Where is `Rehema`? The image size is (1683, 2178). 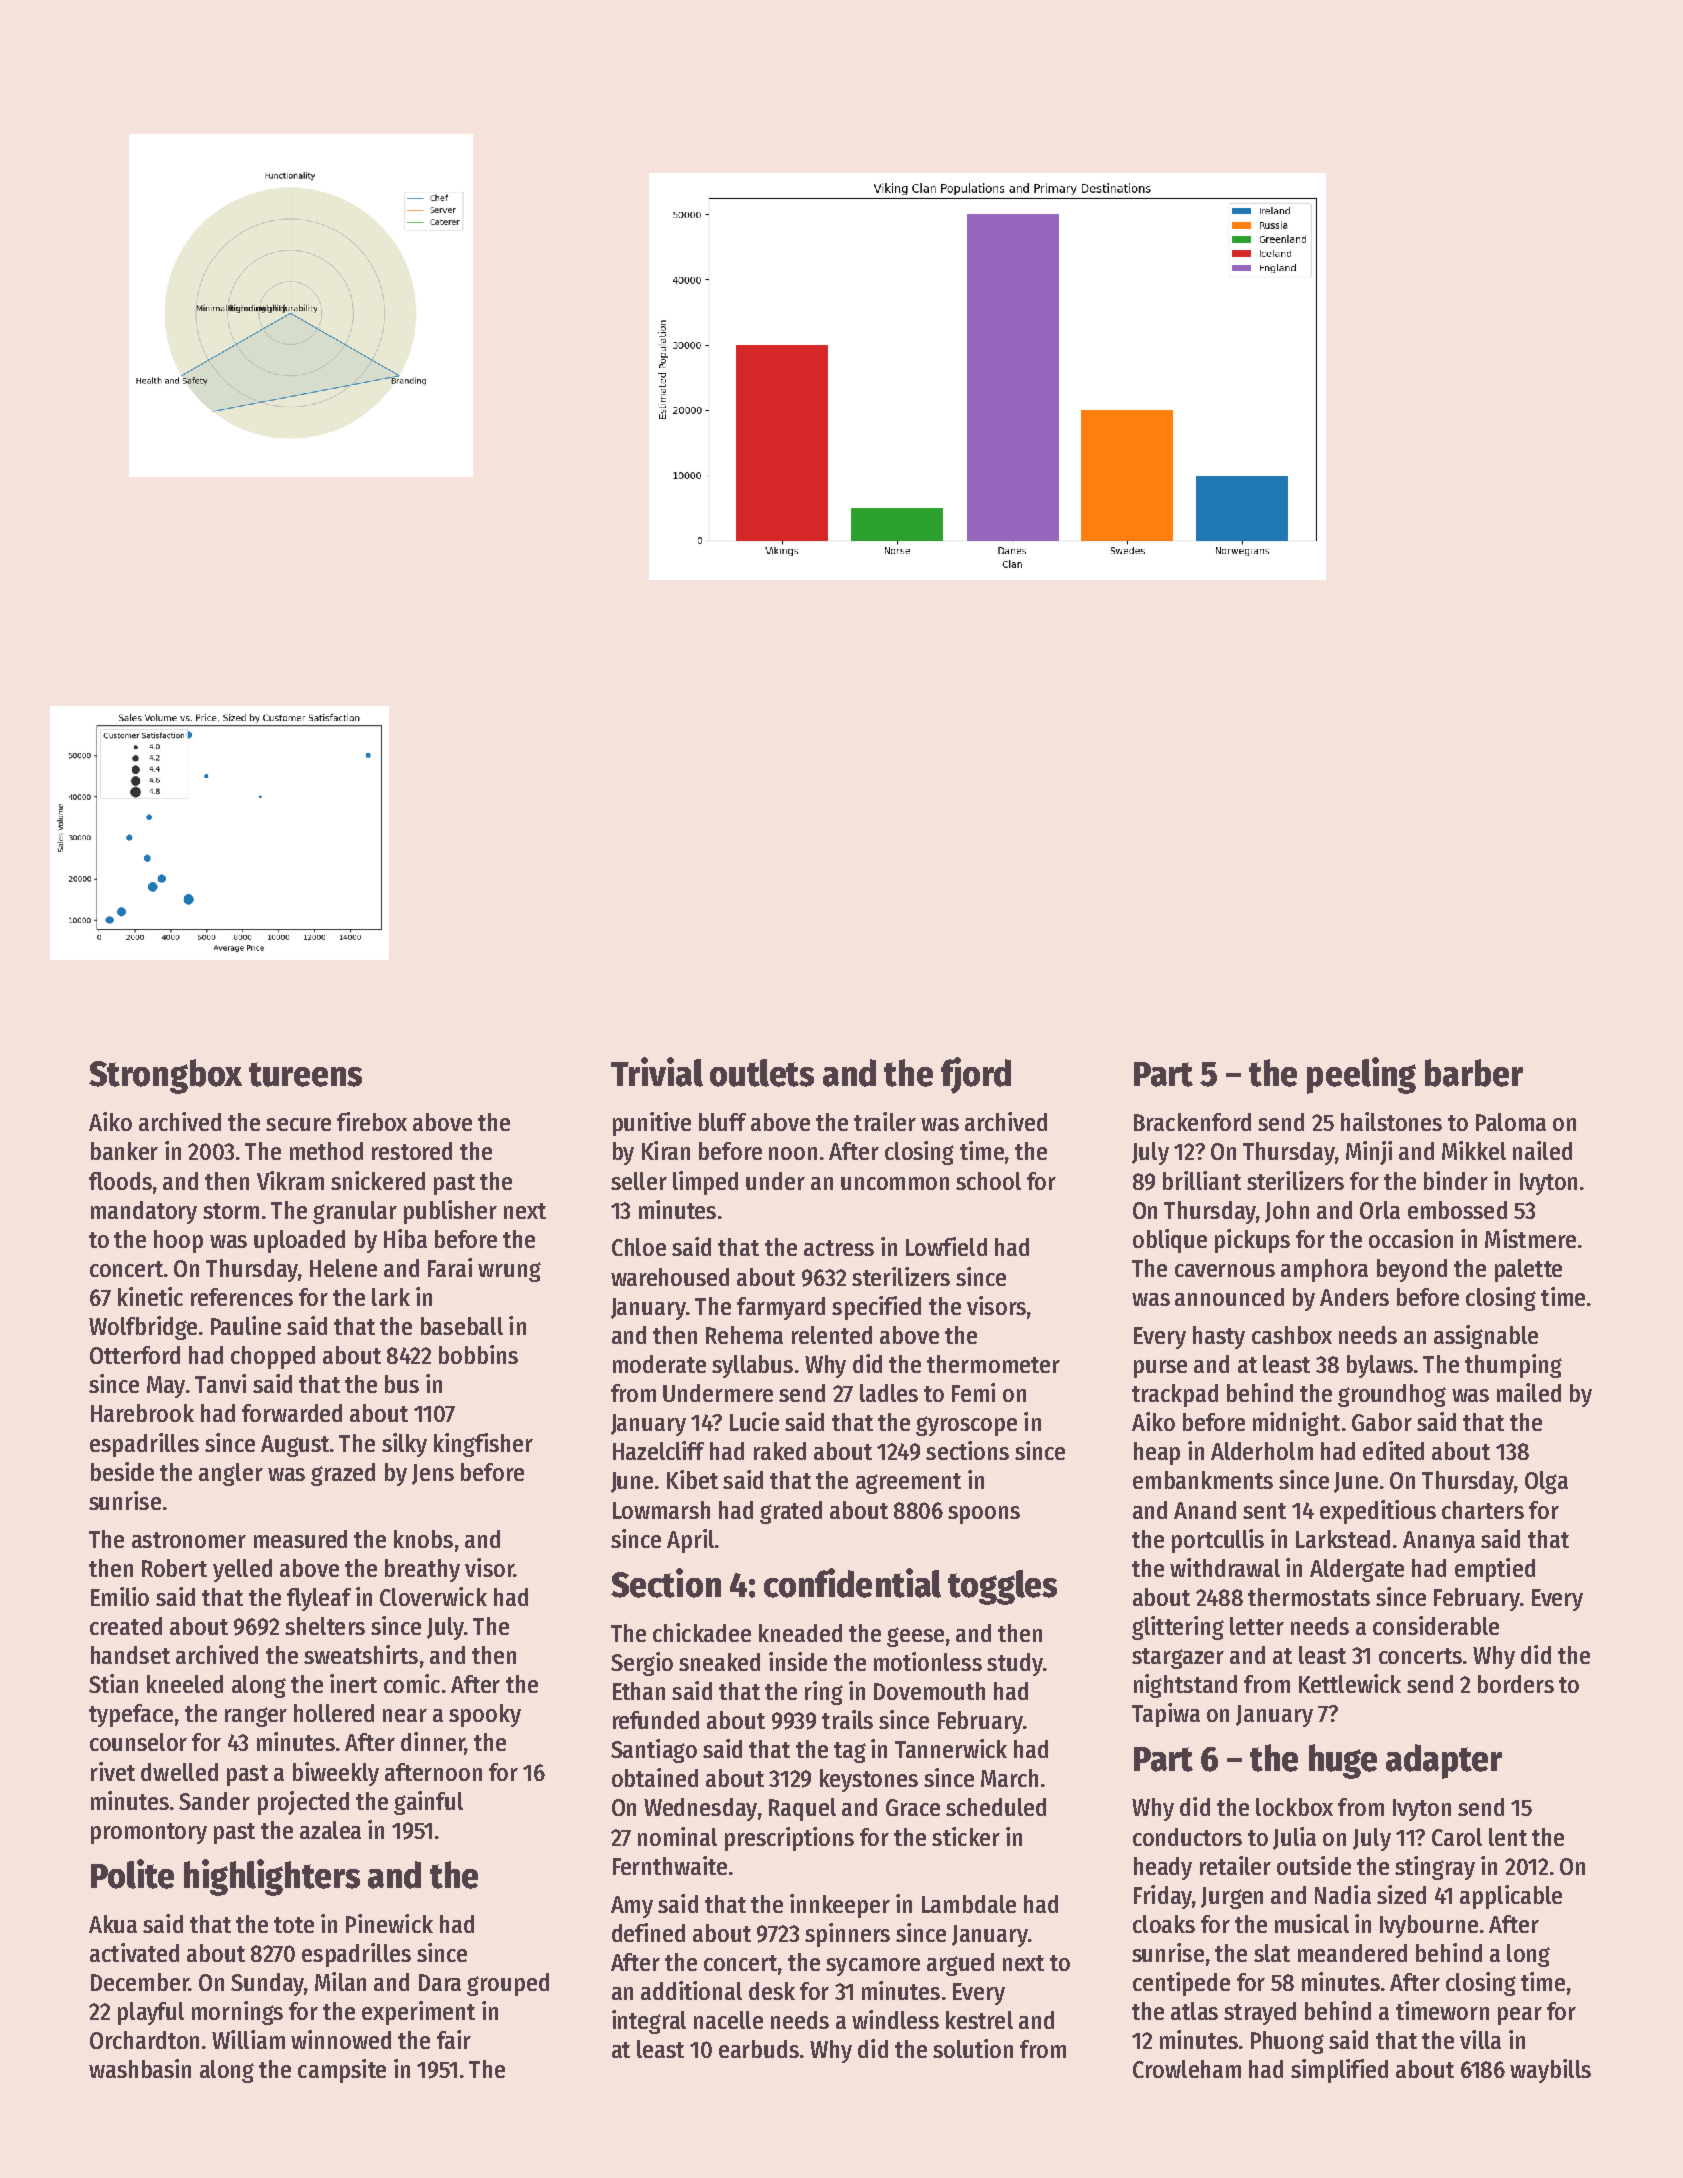 Rehema is located at coordinates (744, 1335).
